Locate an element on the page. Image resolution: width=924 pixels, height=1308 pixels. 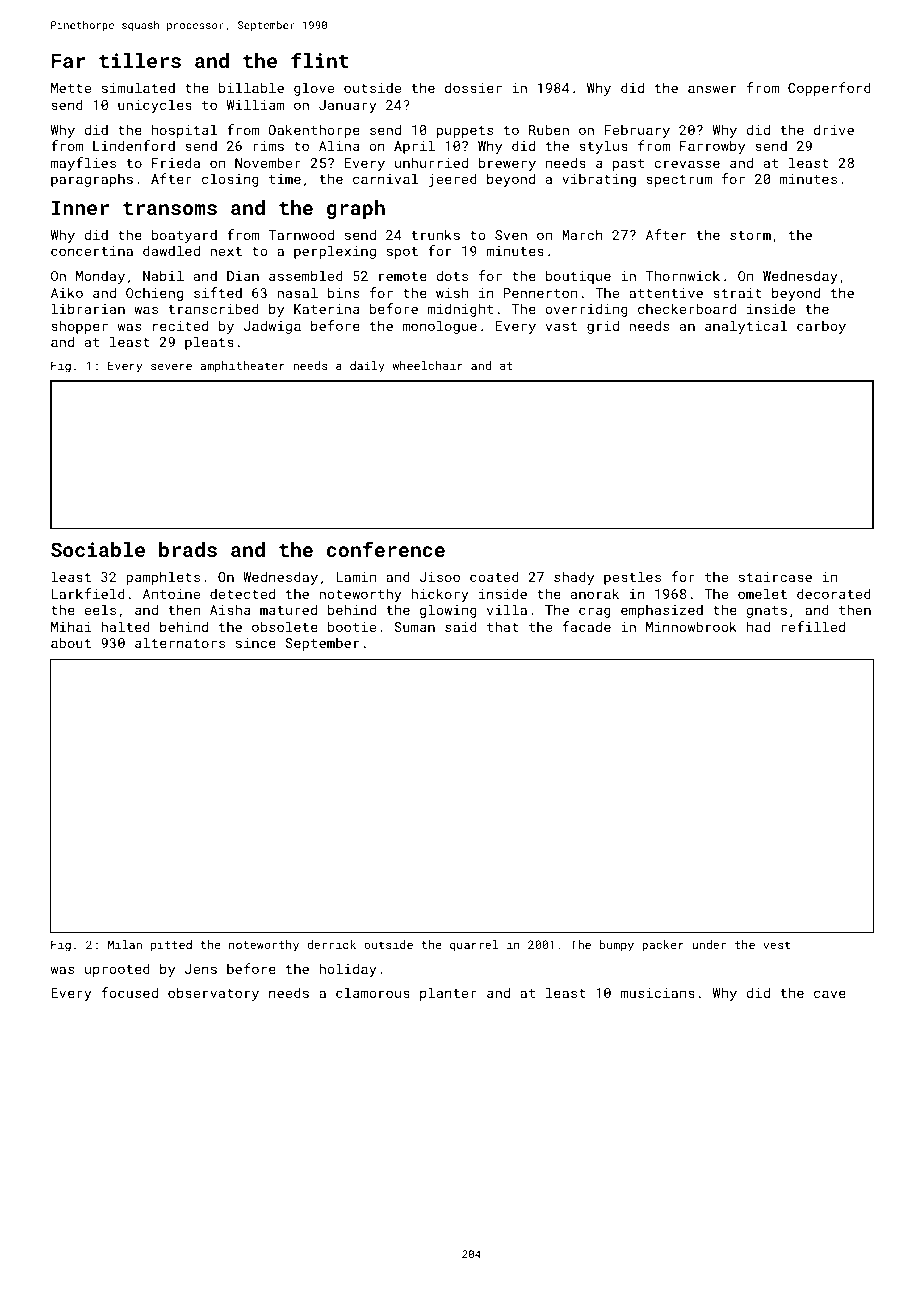
Aisha is located at coordinates (230, 609).
